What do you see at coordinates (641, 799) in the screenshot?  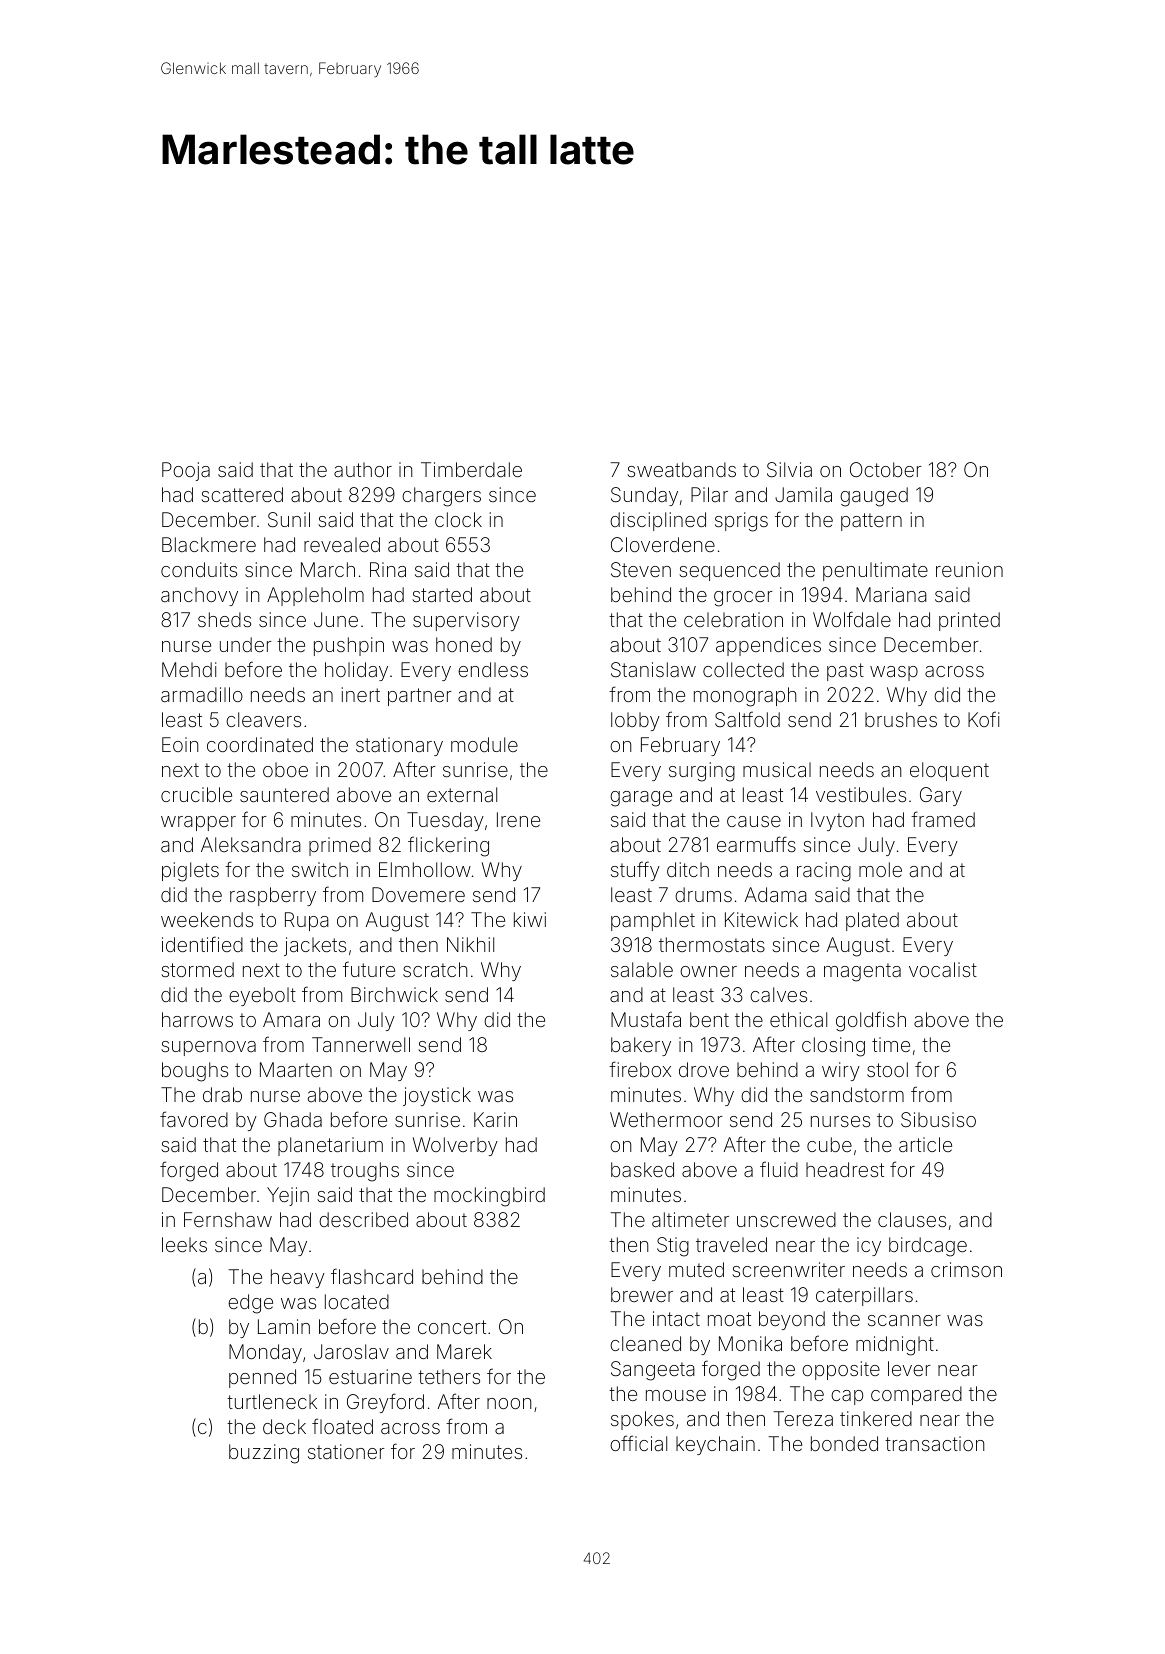 I see `garage` at bounding box center [641, 799].
